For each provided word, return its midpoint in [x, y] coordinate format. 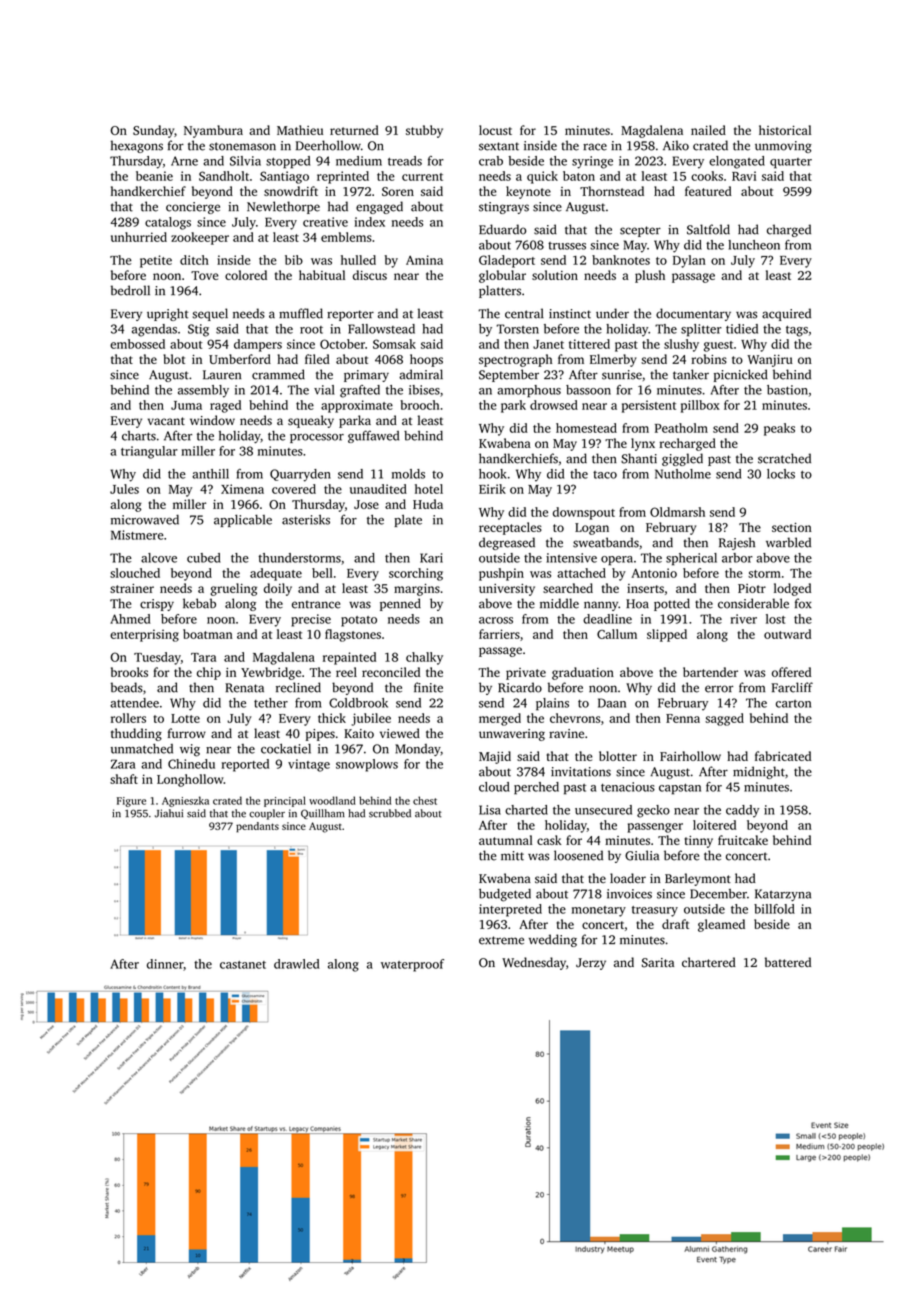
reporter [350, 315]
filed [317, 359]
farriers [499, 634]
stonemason [242, 146]
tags [797, 331]
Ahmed [130, 619]
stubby [424, 131]
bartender [710, 672]
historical [785, 130]
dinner [165, 964]
